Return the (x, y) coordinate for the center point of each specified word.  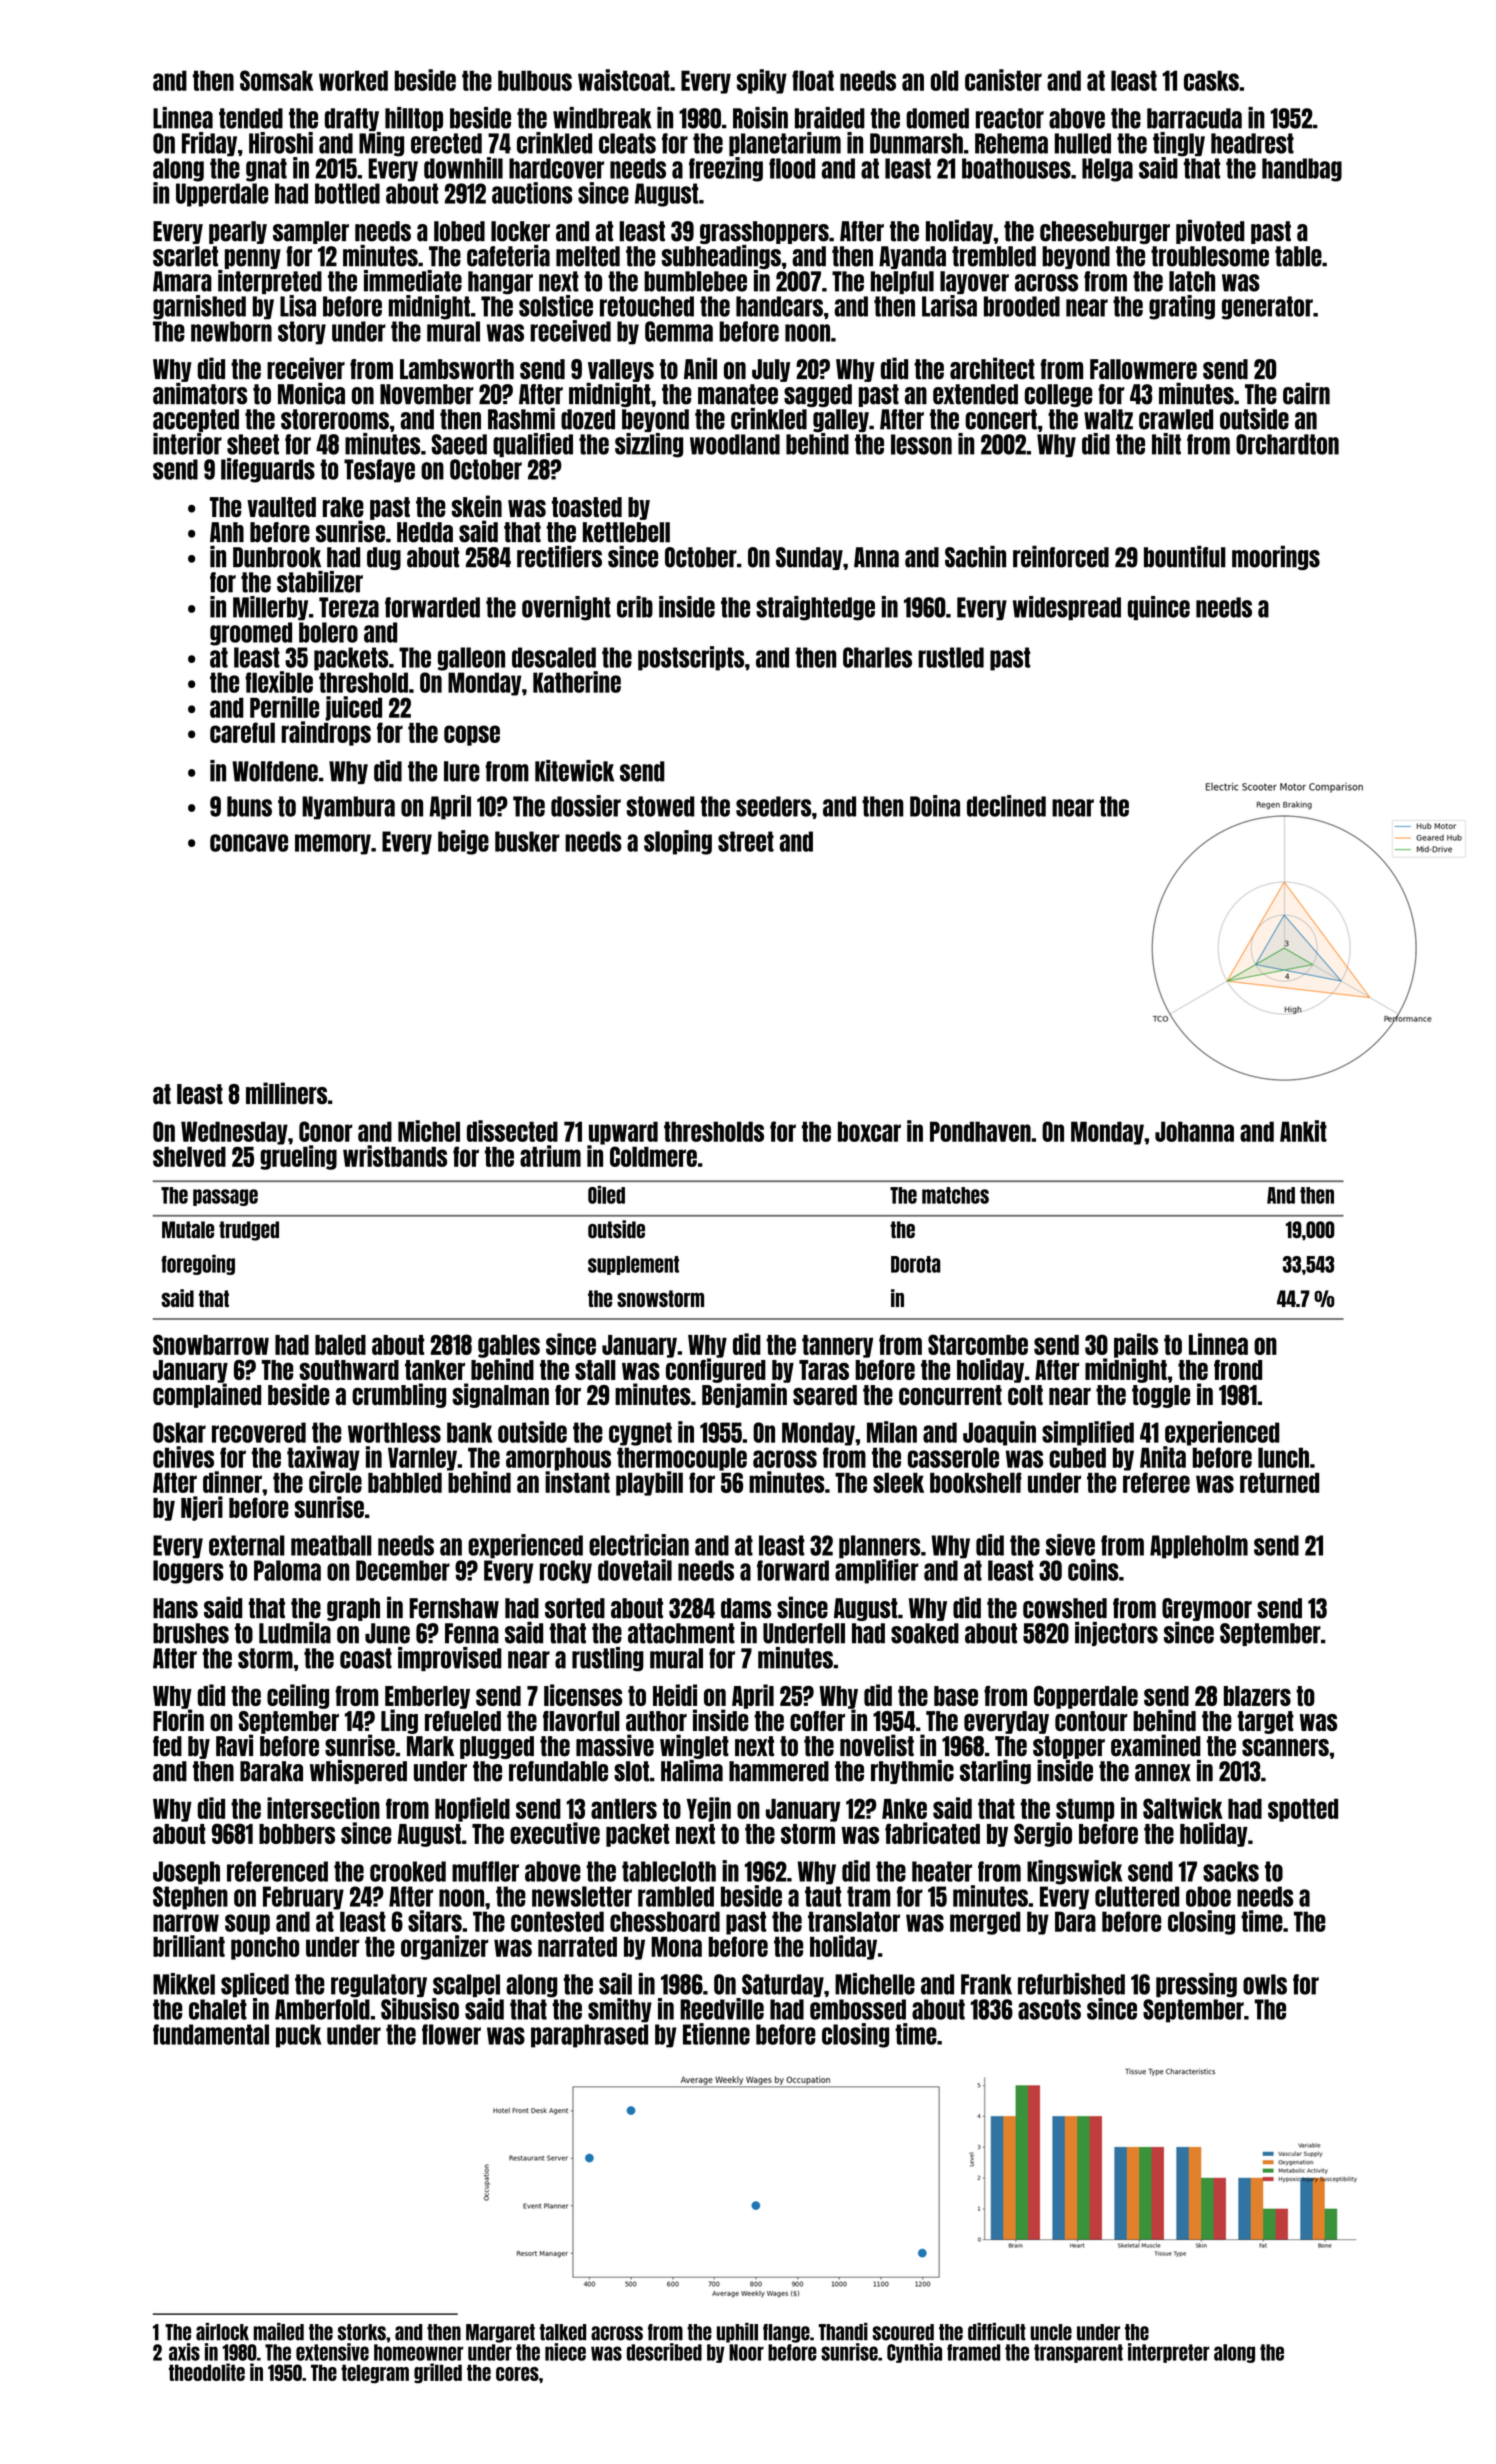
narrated (577, 1947)
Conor (325, 1131)
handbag (1302, 170)
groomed (251, 634)
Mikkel (184, 1984)
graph (353, 1609)
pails (1136, 1345)
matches (955, 1195)
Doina (935, 806)
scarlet (185, 256)
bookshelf (976, 1482)
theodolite (207, 2372)
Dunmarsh (916, 143)
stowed (660, 806)
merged (985, 1923)
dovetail (635, 1570)
